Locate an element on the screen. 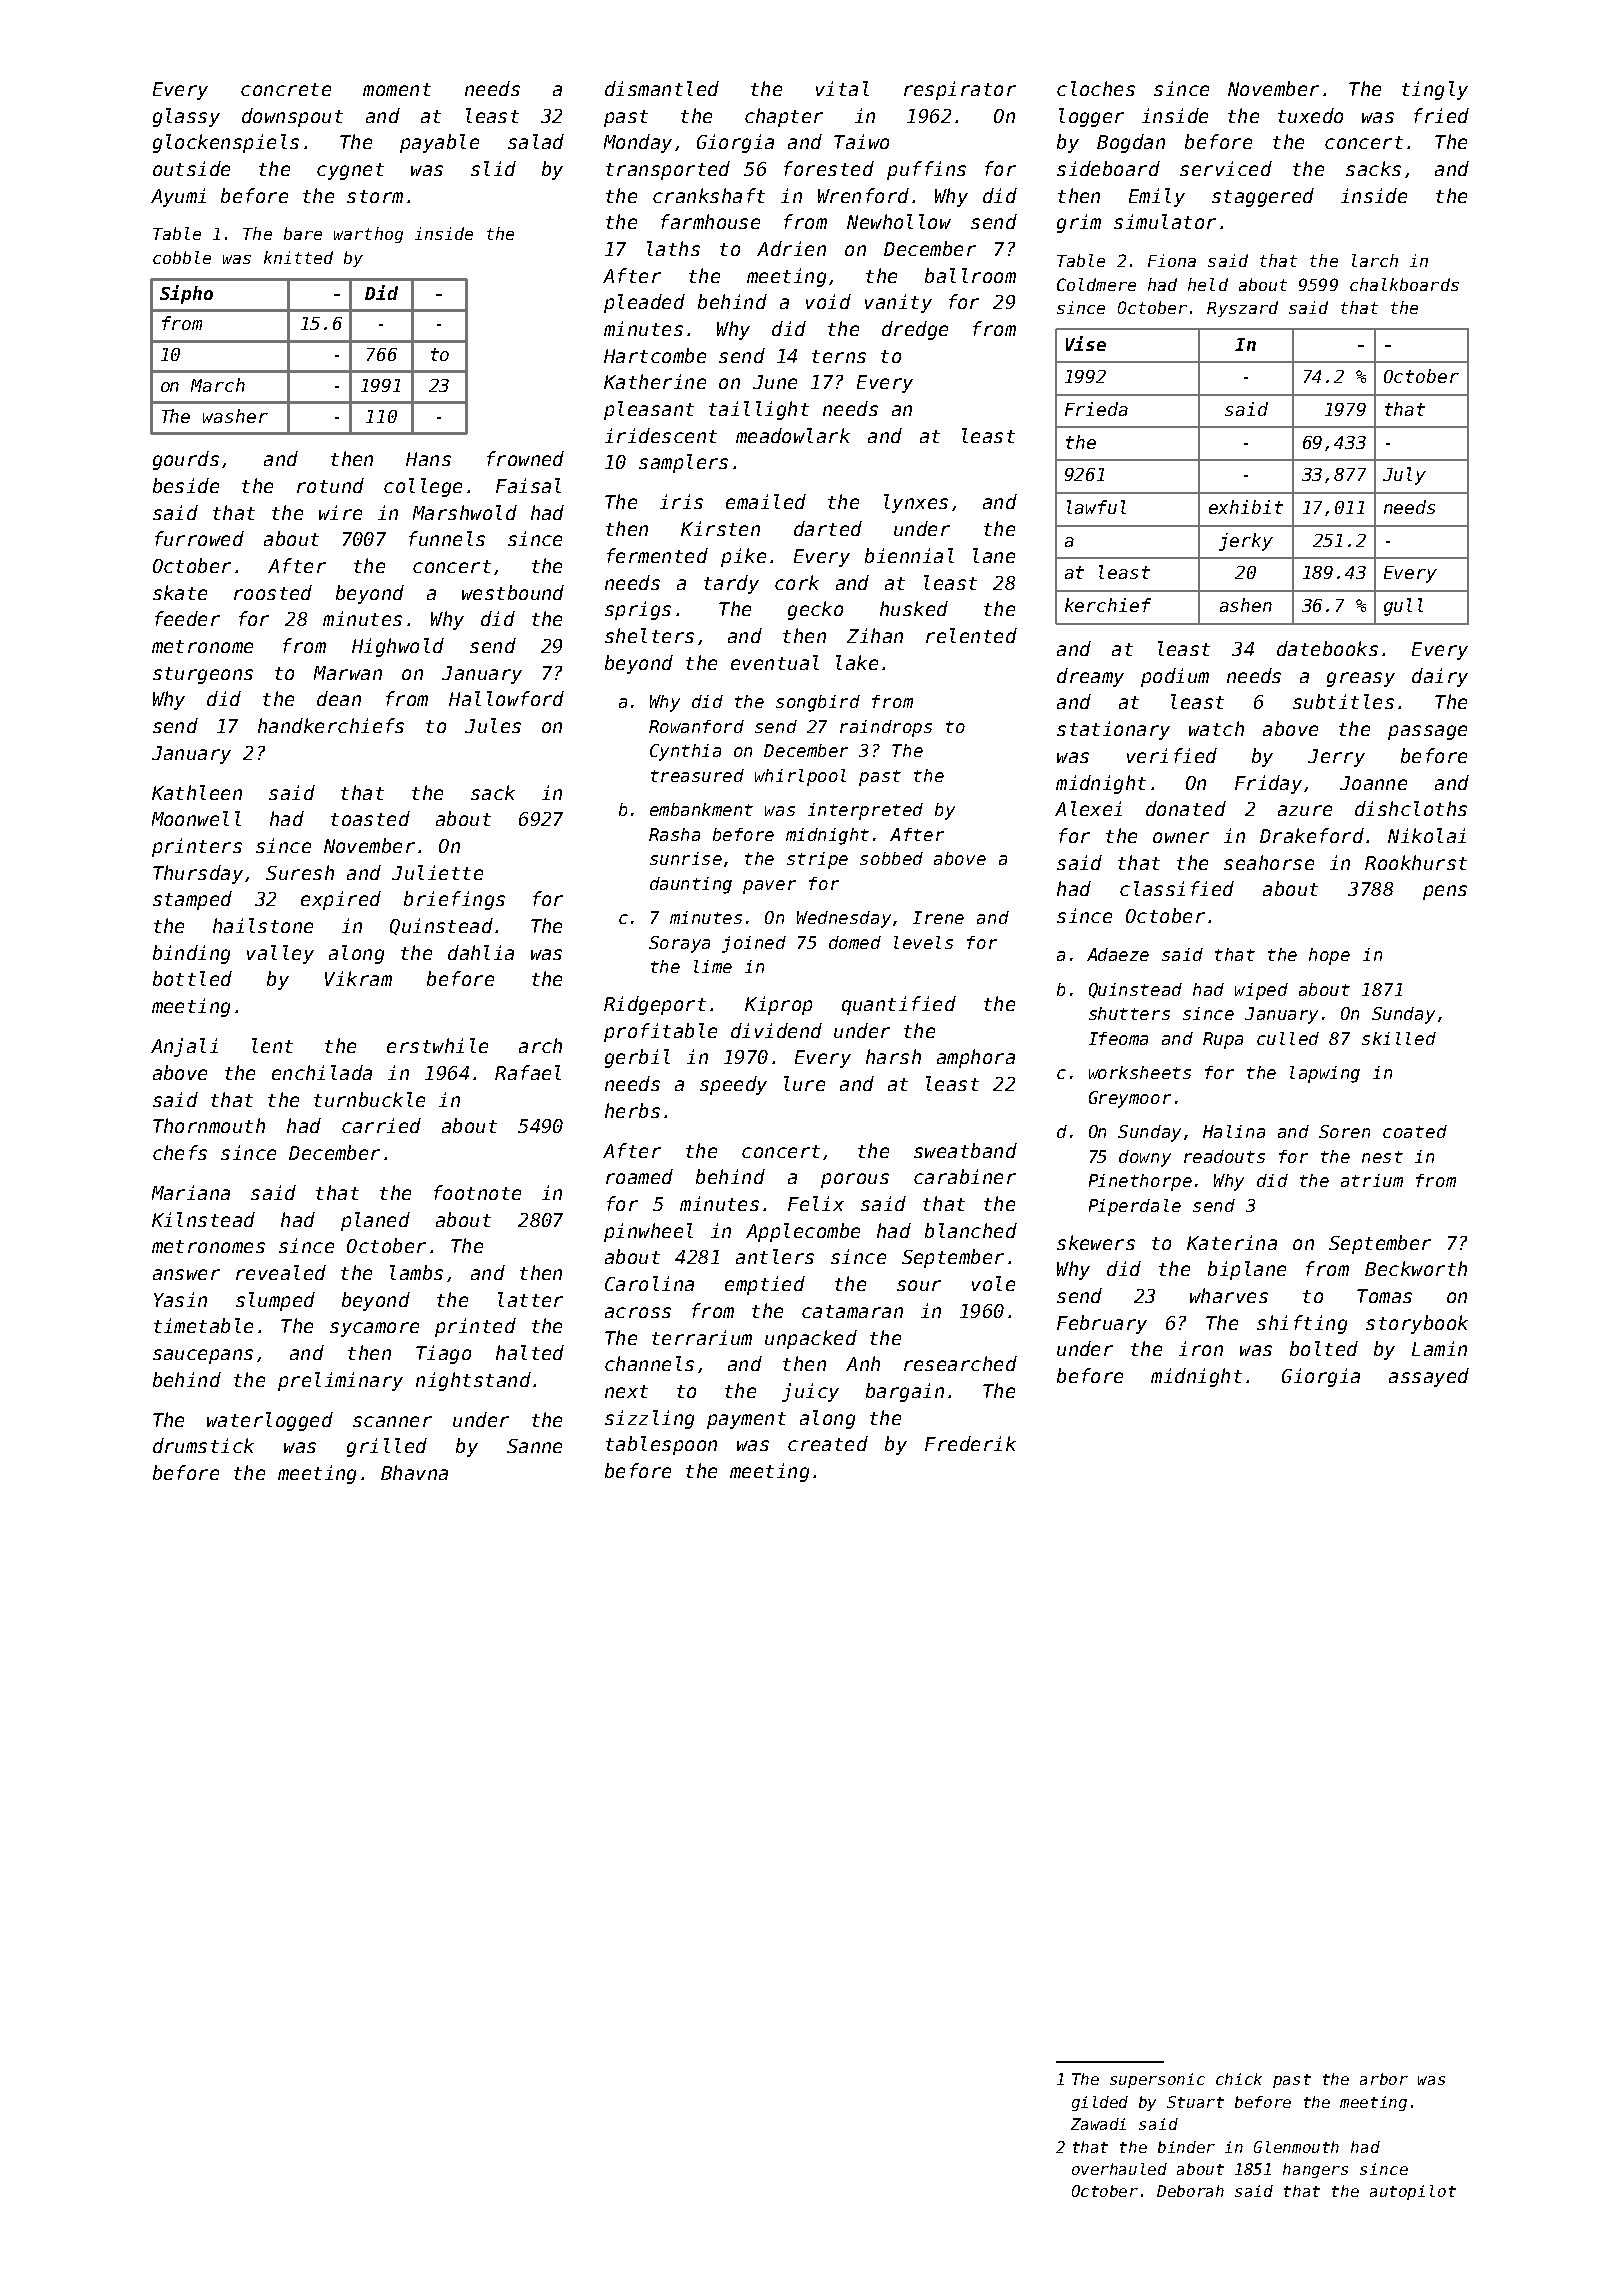  skate is located at coordinates (180, 592).
